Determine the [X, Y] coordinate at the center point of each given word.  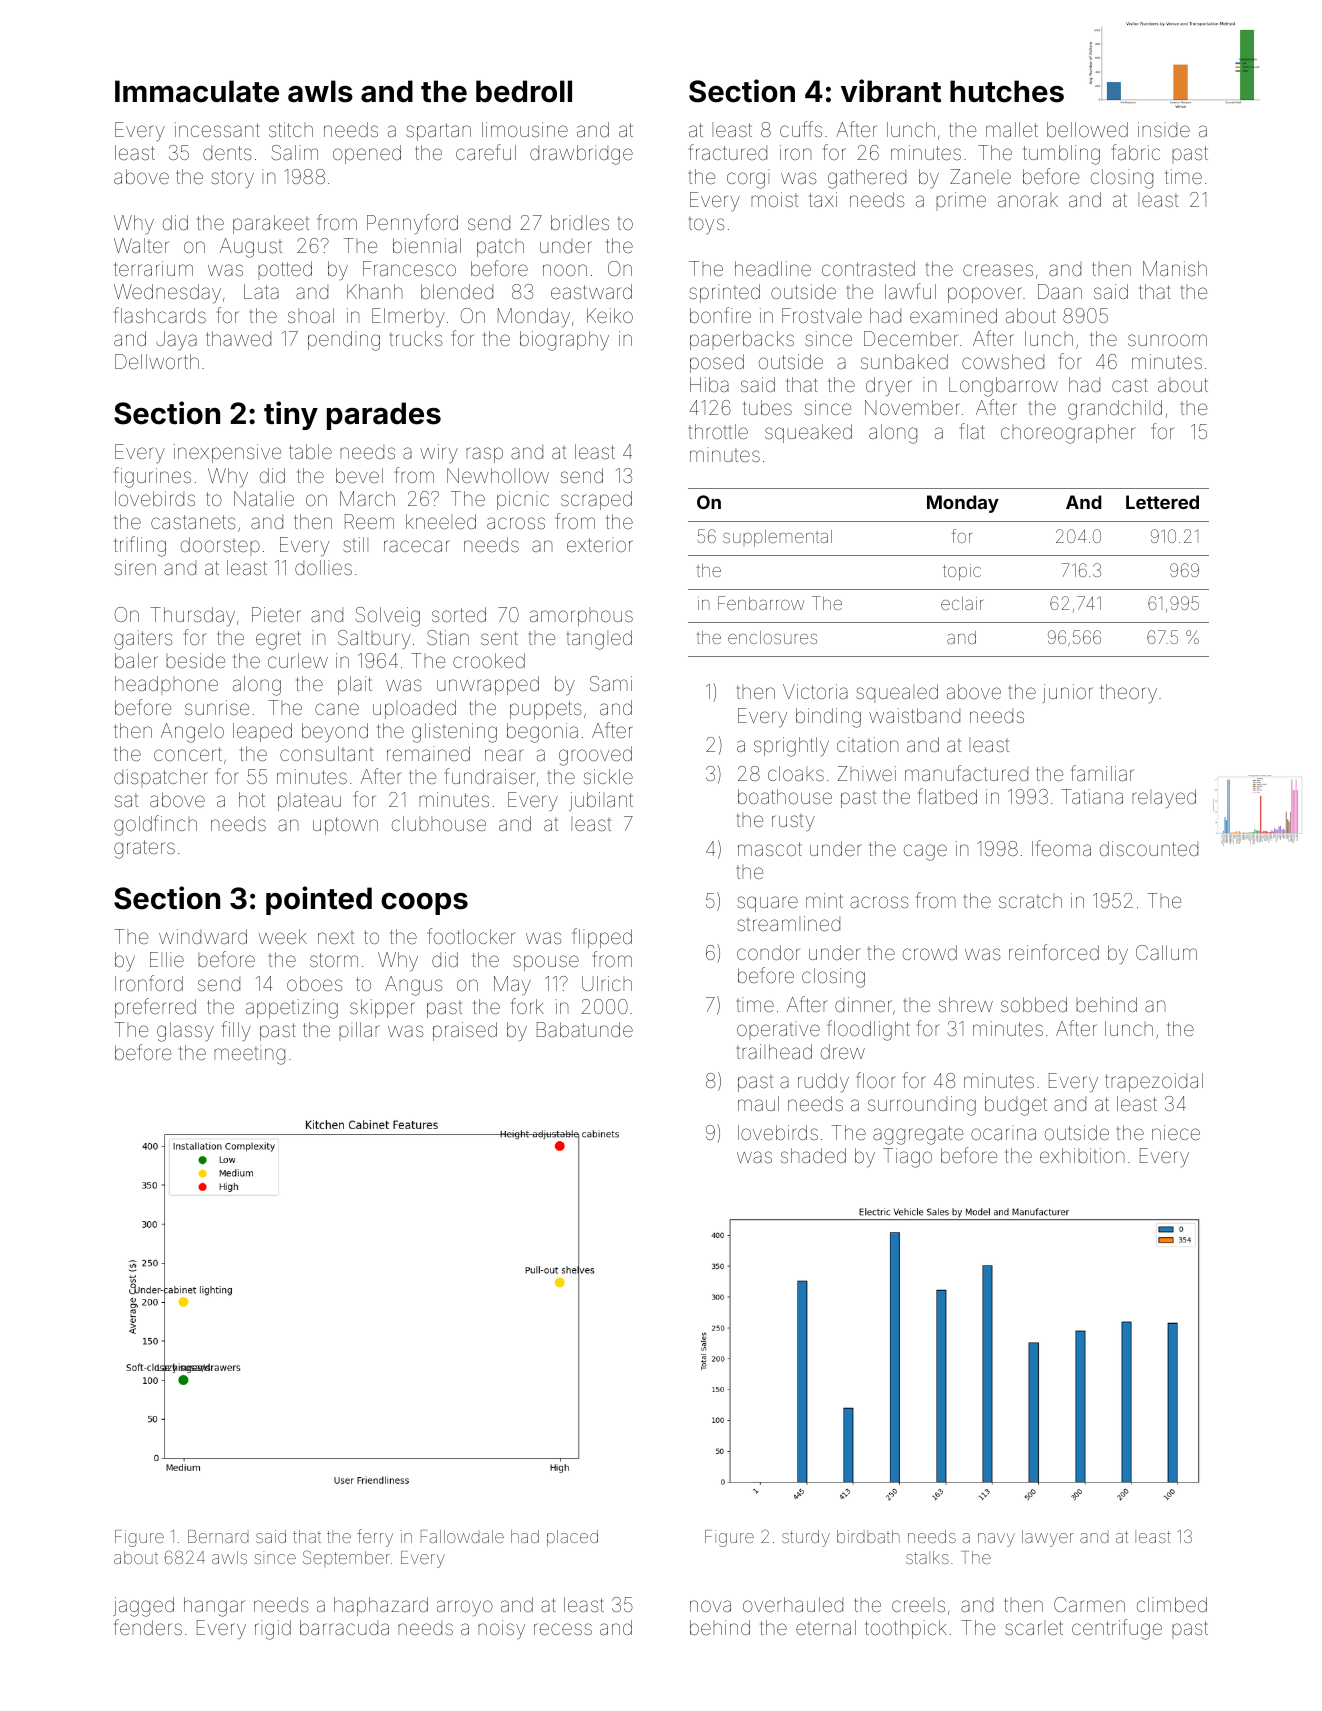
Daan [1060, 291]
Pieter [276, 614]
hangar [214, 1607]
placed [572, 1538]
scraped [596, 500]
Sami [611, 683]
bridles [580, 222]
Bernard [218, 1536]
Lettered [1162, 502]
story [232, 179]
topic [962, 572]
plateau [309, 801]
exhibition [1082, 1155]
